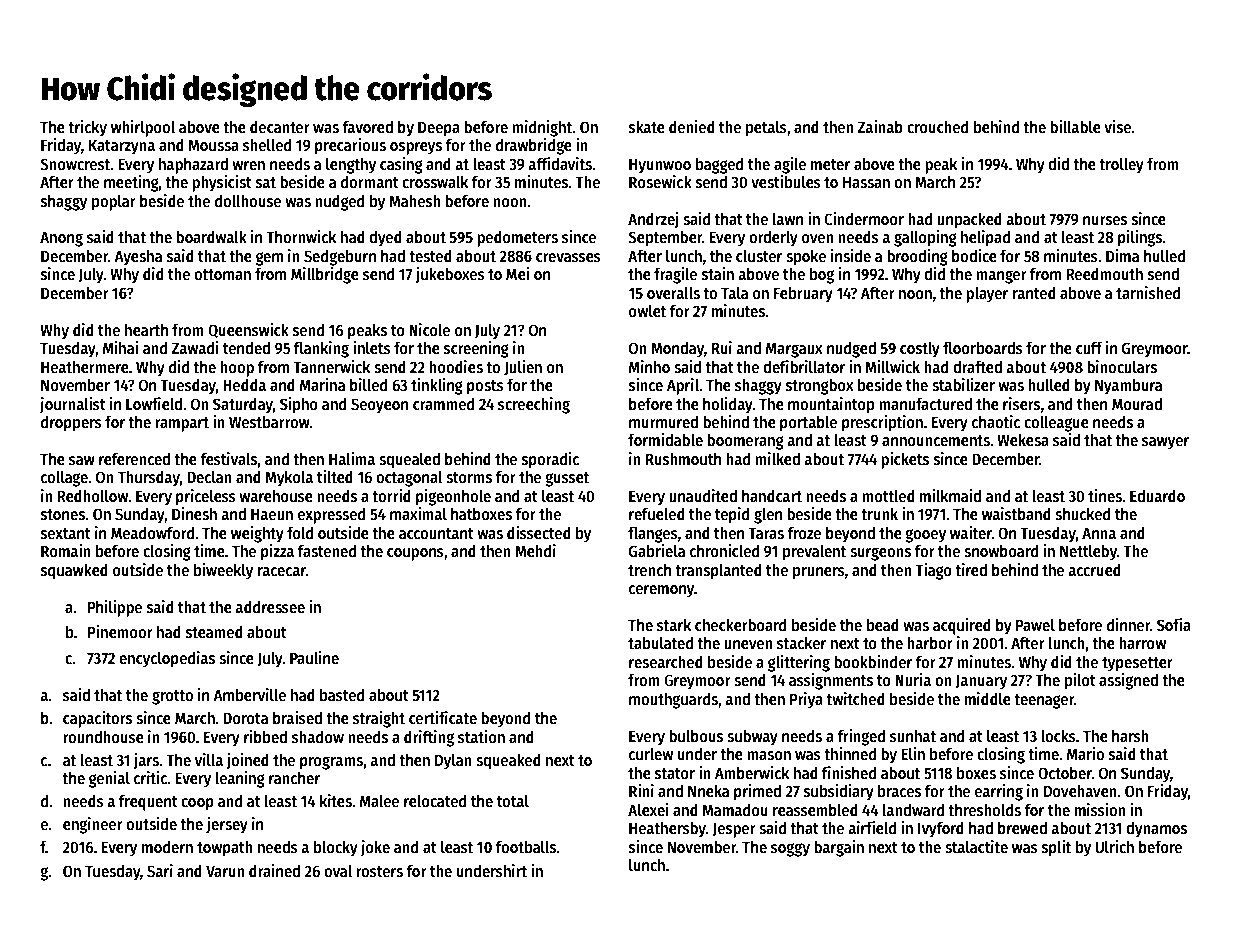  I want to click on Heathermere, so click(85, 366).
